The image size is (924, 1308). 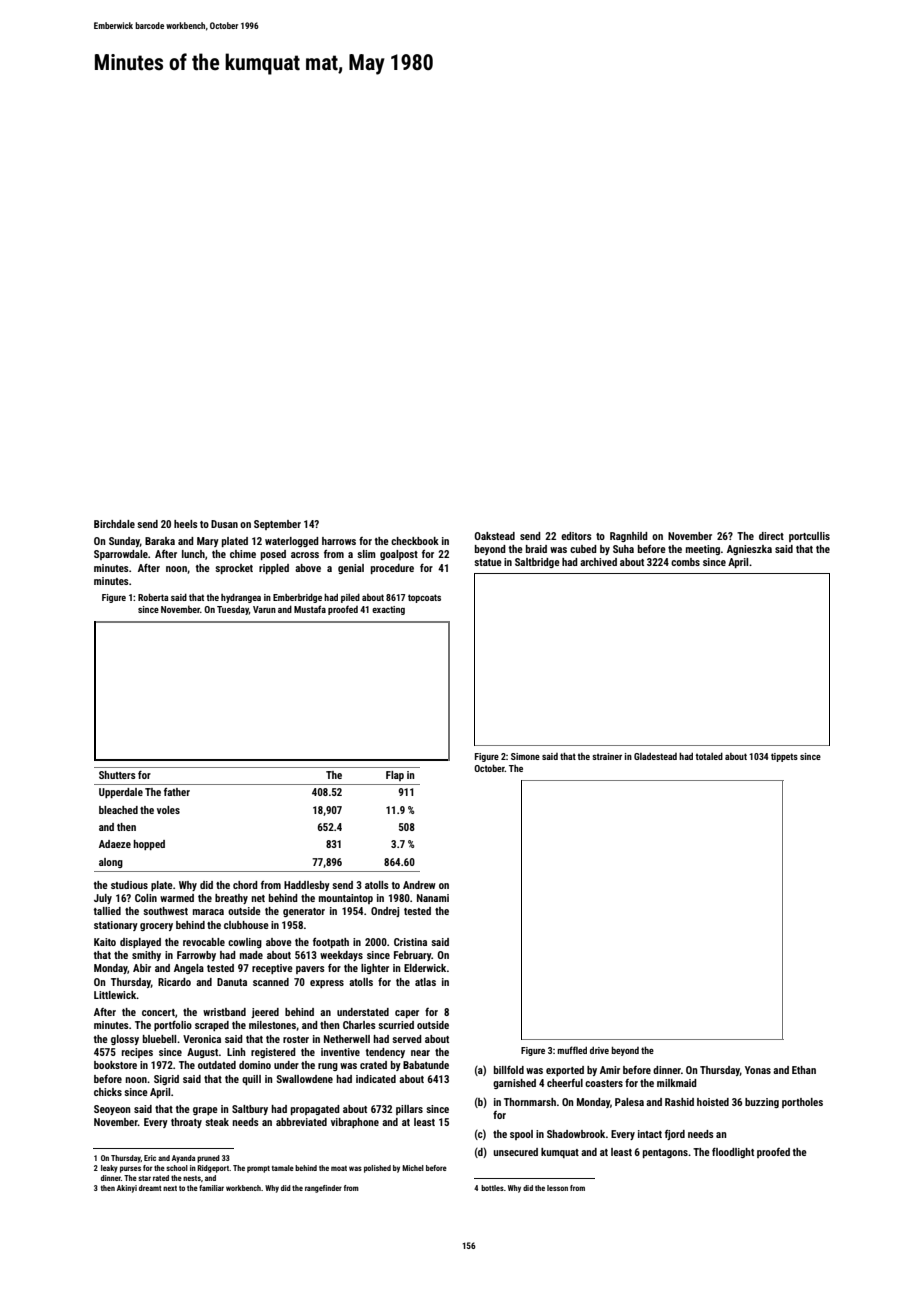 I want to click on Thornmarsh, so click(x=530, y=1102).
